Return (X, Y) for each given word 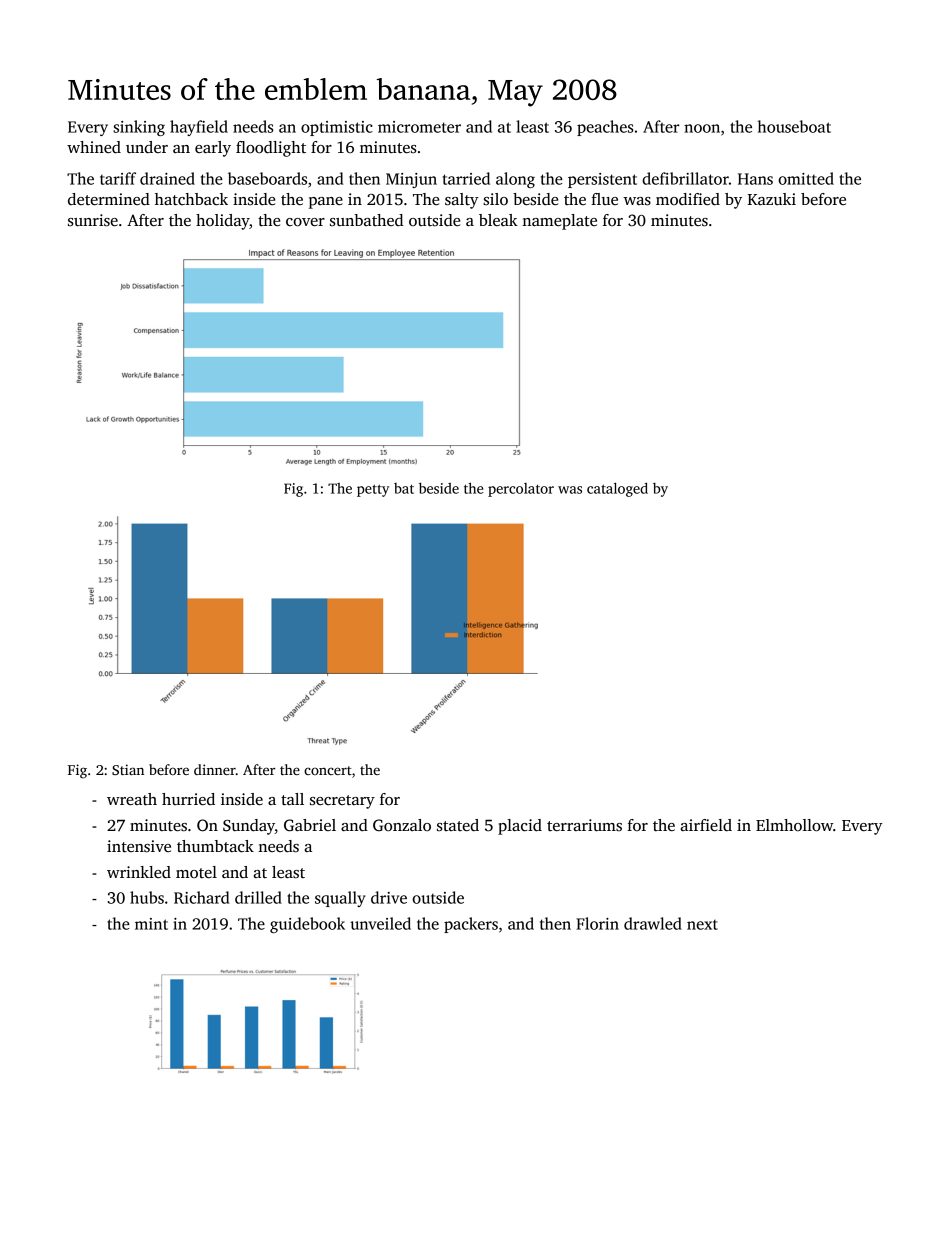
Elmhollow (794, 825)
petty (373, 491)
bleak (498, 220)
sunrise (93, 220)
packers (471, 925)
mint (151, 924)
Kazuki (772, 199)
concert (328, 770)
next (702, 925)
